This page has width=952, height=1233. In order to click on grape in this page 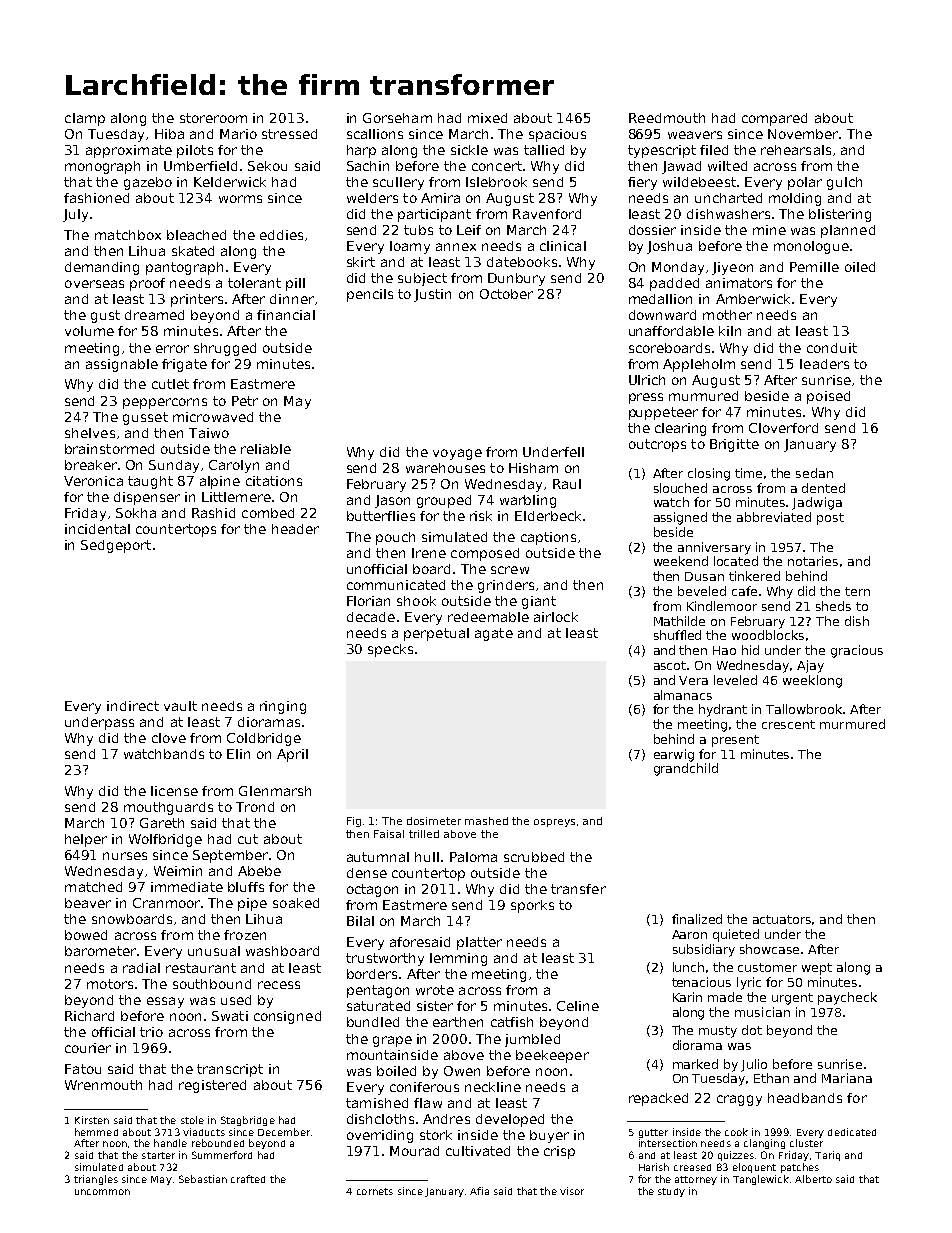, I will do `click(392, 1041)`.
